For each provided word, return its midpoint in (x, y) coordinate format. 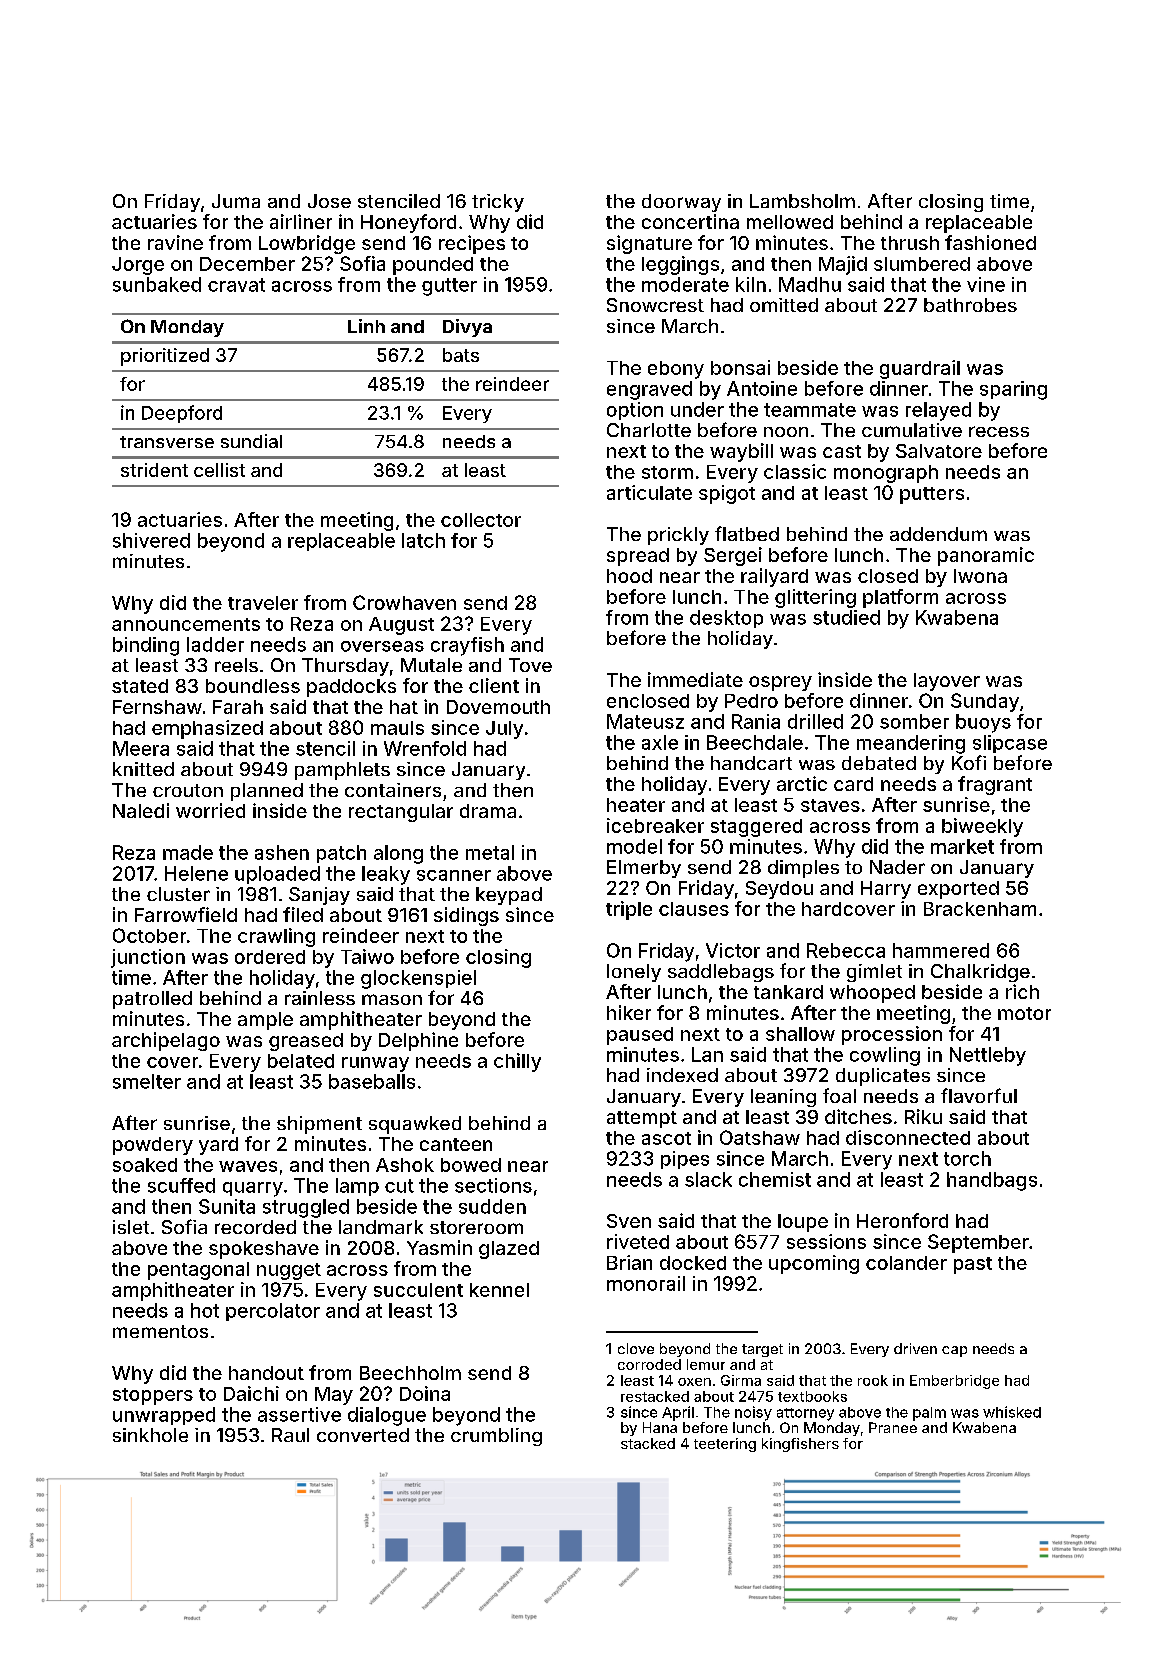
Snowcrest (655, 305)
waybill (741, 452)
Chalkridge (980, 973)
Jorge (138, 266)
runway (375, 1064)
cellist (219, 470)
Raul (290, 1435)
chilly (517, 1062)
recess (999, 431)
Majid (843, 265)
